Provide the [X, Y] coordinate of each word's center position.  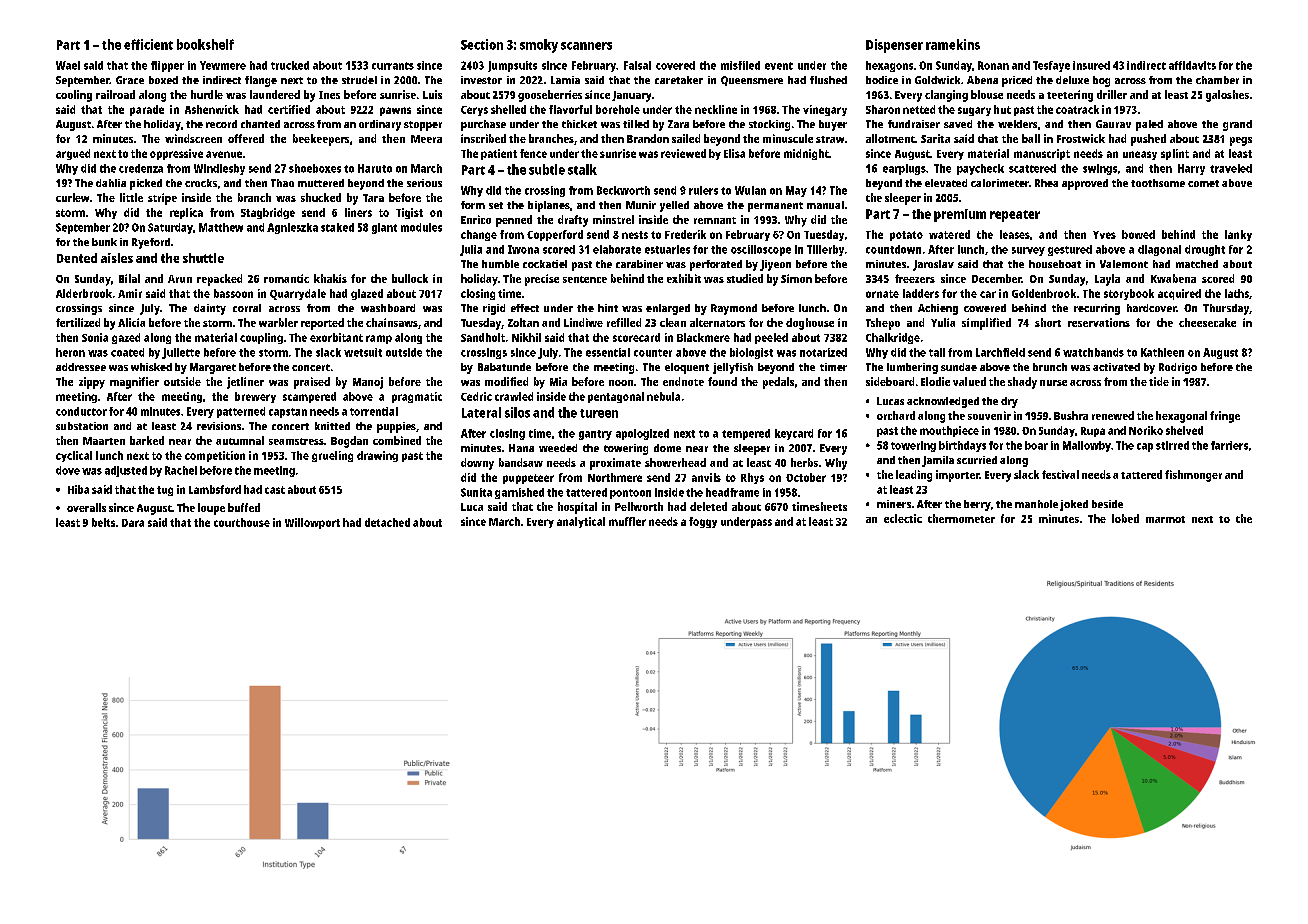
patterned [241, 412]
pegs [1241, 141]
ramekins [953, 44]
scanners [586, 46]
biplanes [549, 206]
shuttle [203, 258]
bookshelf [205, 44]
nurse [1053, 383]
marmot [1165, 519]
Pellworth [639, 506]
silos [517, 412]
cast [275, 490]
